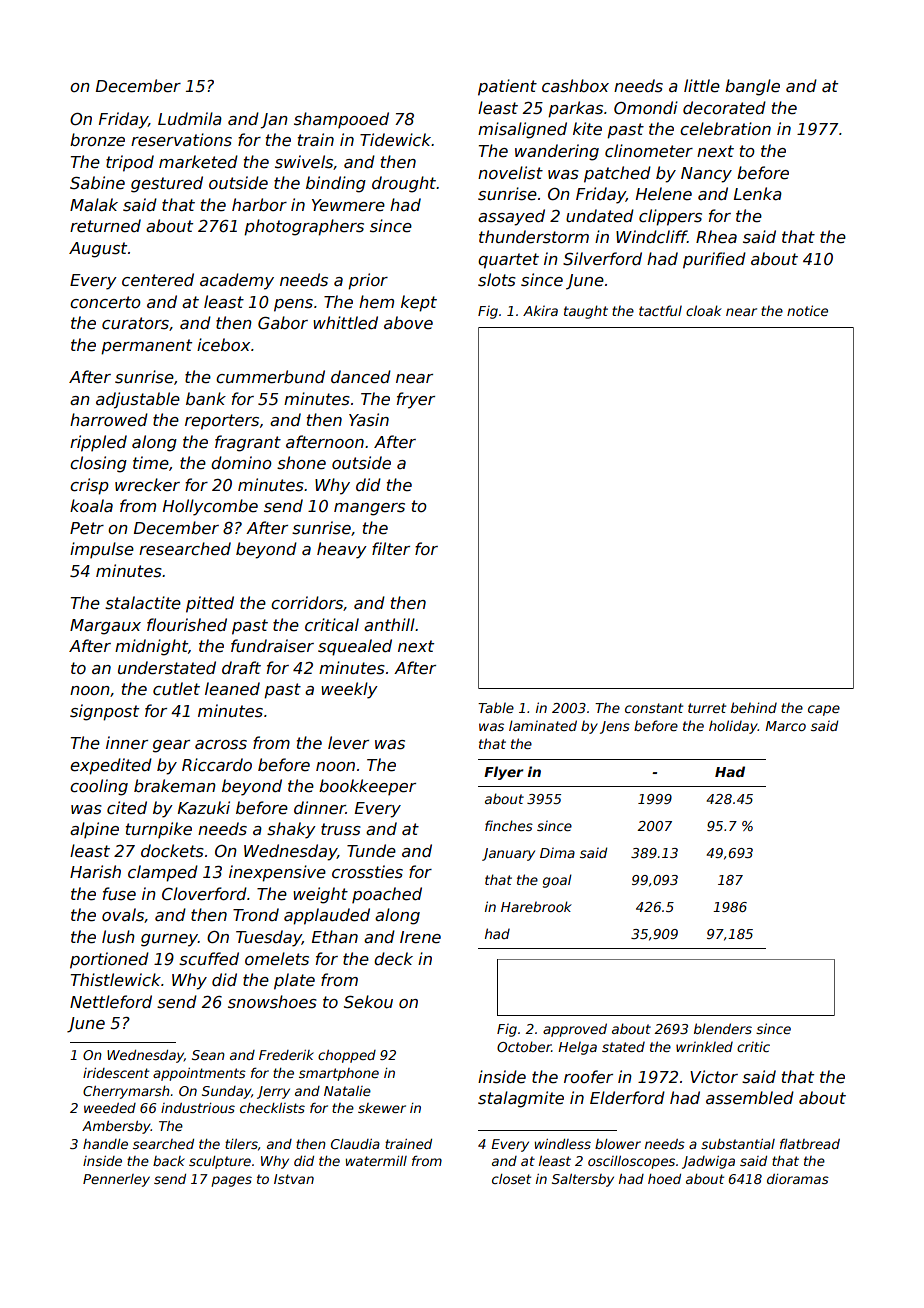 The height and width of the screenshot is (1308, 924). What do you see at coordinates (176, 689) in the screenshot?
I see `cutlet` at bounding box center [176, 689].
